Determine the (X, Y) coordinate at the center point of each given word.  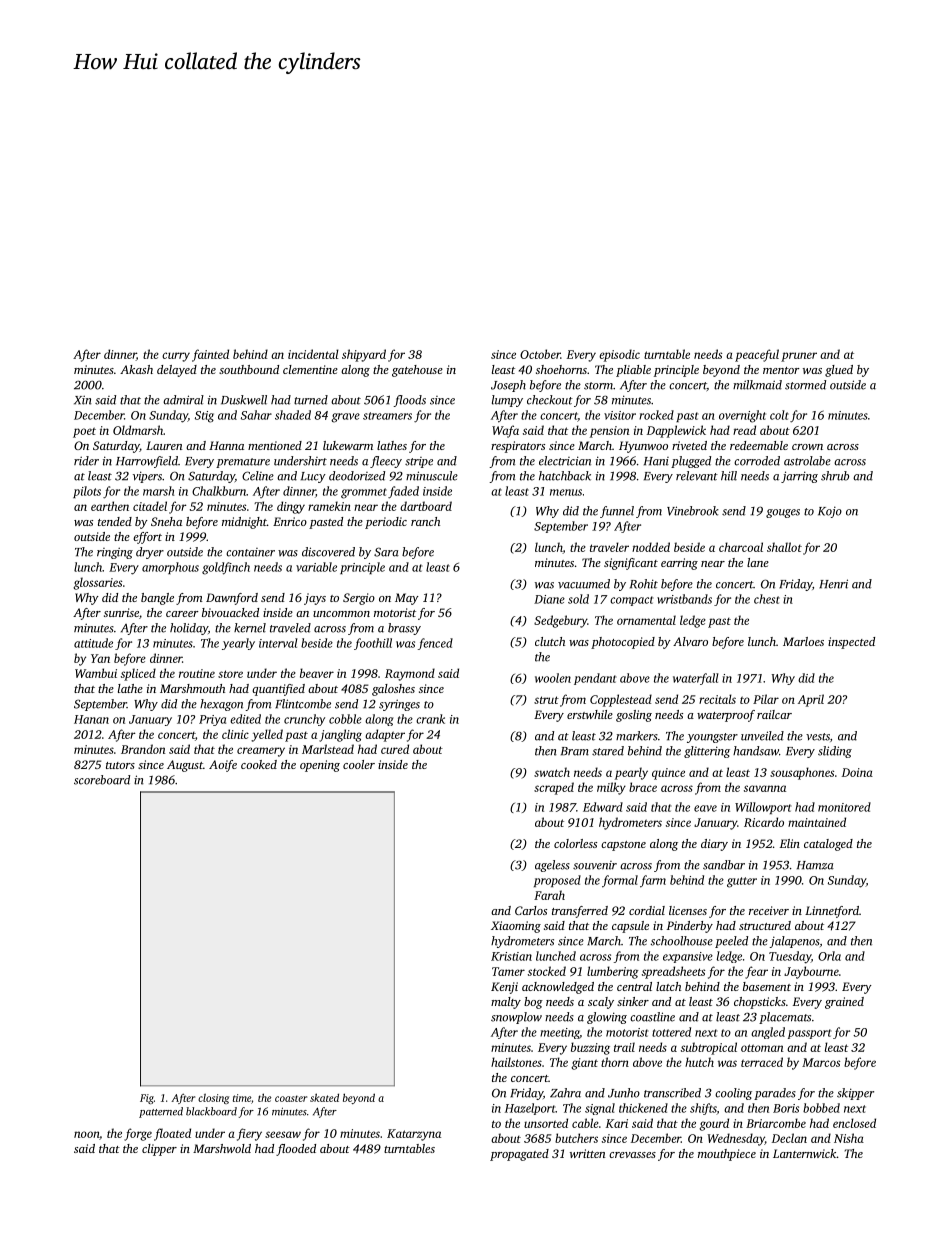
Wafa (505, 431)
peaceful (757, 355)
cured (395, 749)
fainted (210, 355)
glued (839, 371)
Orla (829, 956)
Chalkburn (219, 491)
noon (86, 1134)
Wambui (96, 673)
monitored (844, 807)
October (540, 354)
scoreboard (102, 780)
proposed (557, 881)
